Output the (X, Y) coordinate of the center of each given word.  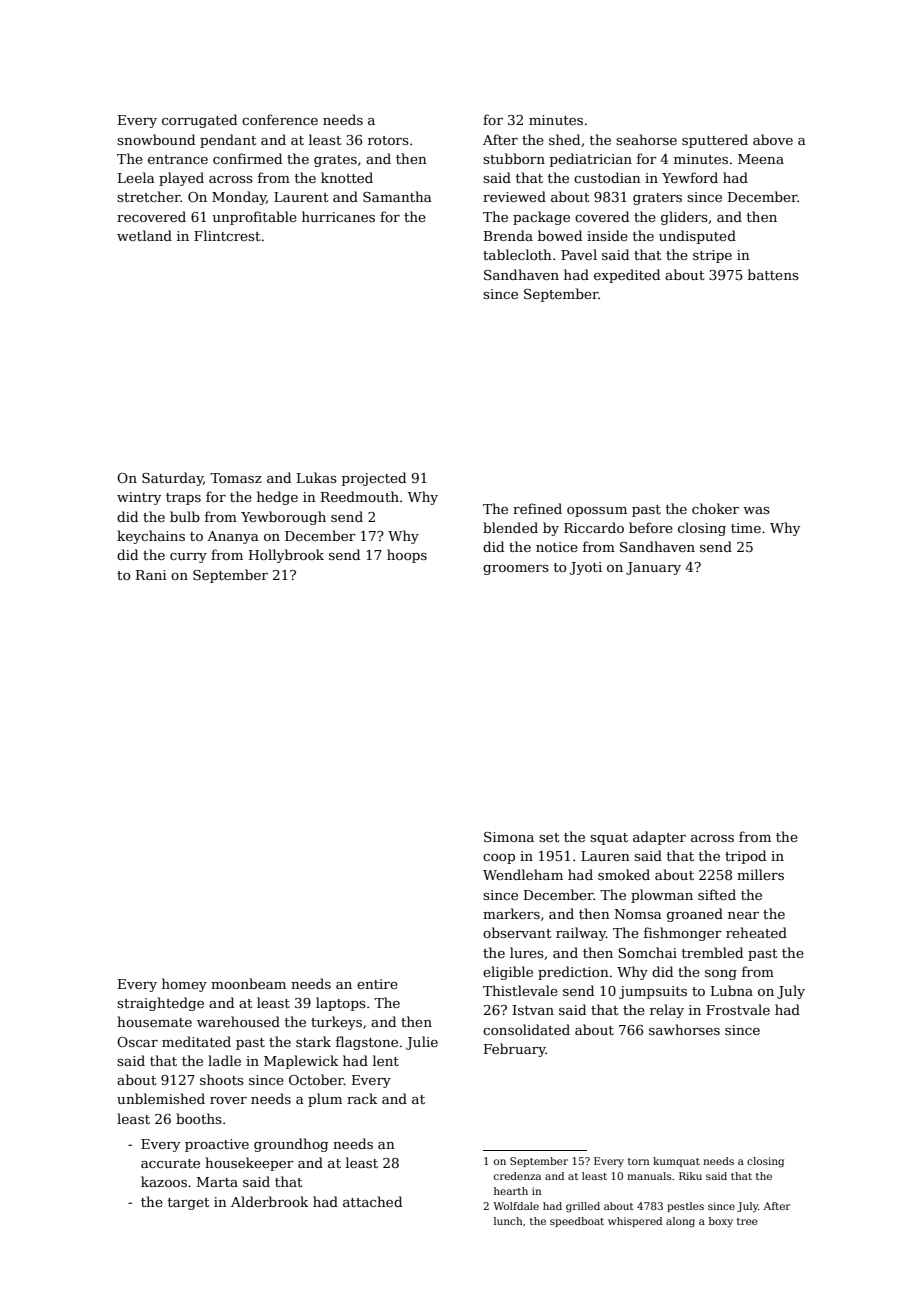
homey (184, 985)
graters (657, 199)
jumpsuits (653, 992)
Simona (509, 837)
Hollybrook (286, 556)
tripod (745, 857)
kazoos (164, 1181)
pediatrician (591, 160)
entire (377, 984)
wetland (144, 235)
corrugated (199, 121)
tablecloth (517, 254)
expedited (627, 276)
